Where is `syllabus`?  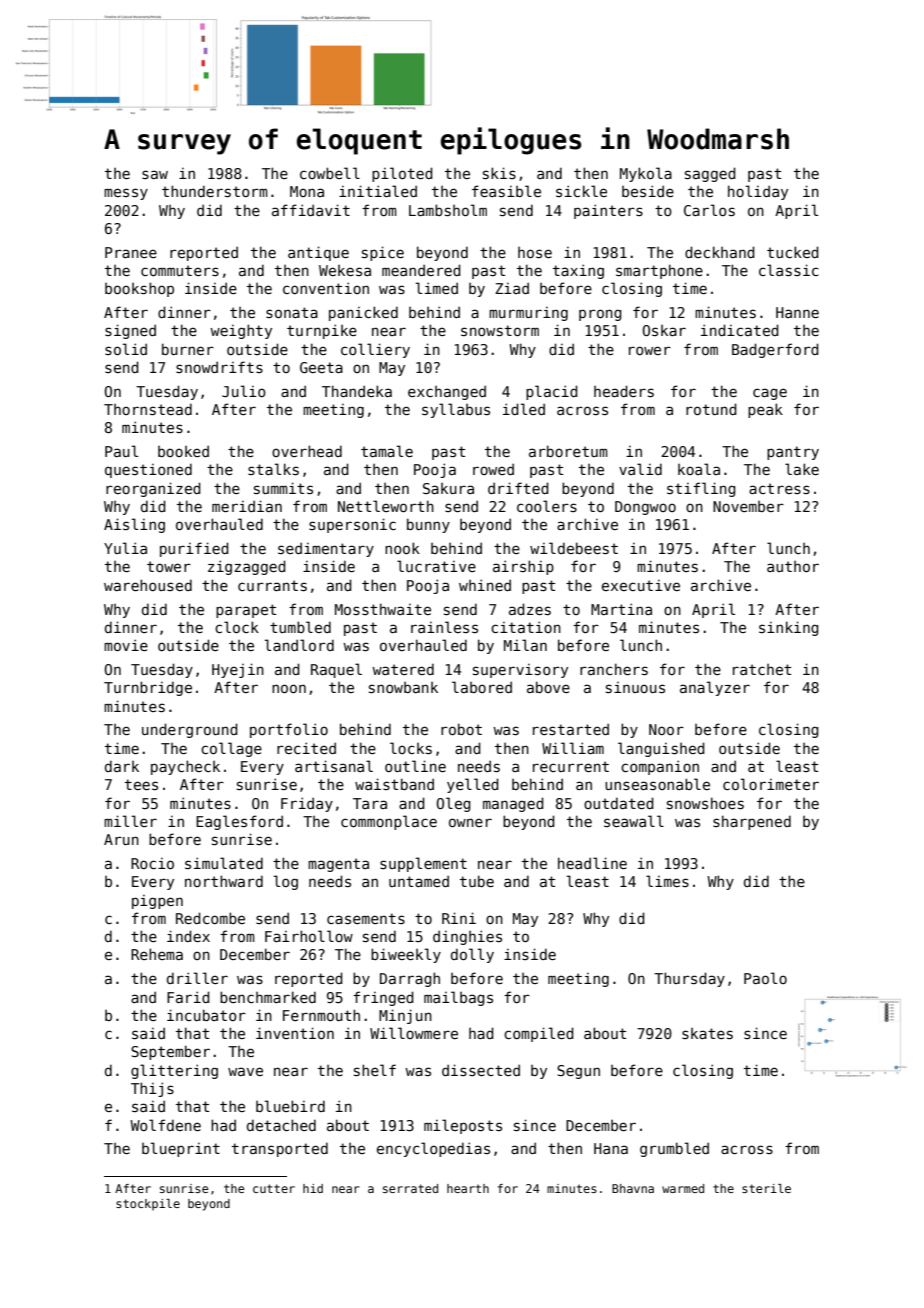 syllabus is located at coordinates (456, 410).
